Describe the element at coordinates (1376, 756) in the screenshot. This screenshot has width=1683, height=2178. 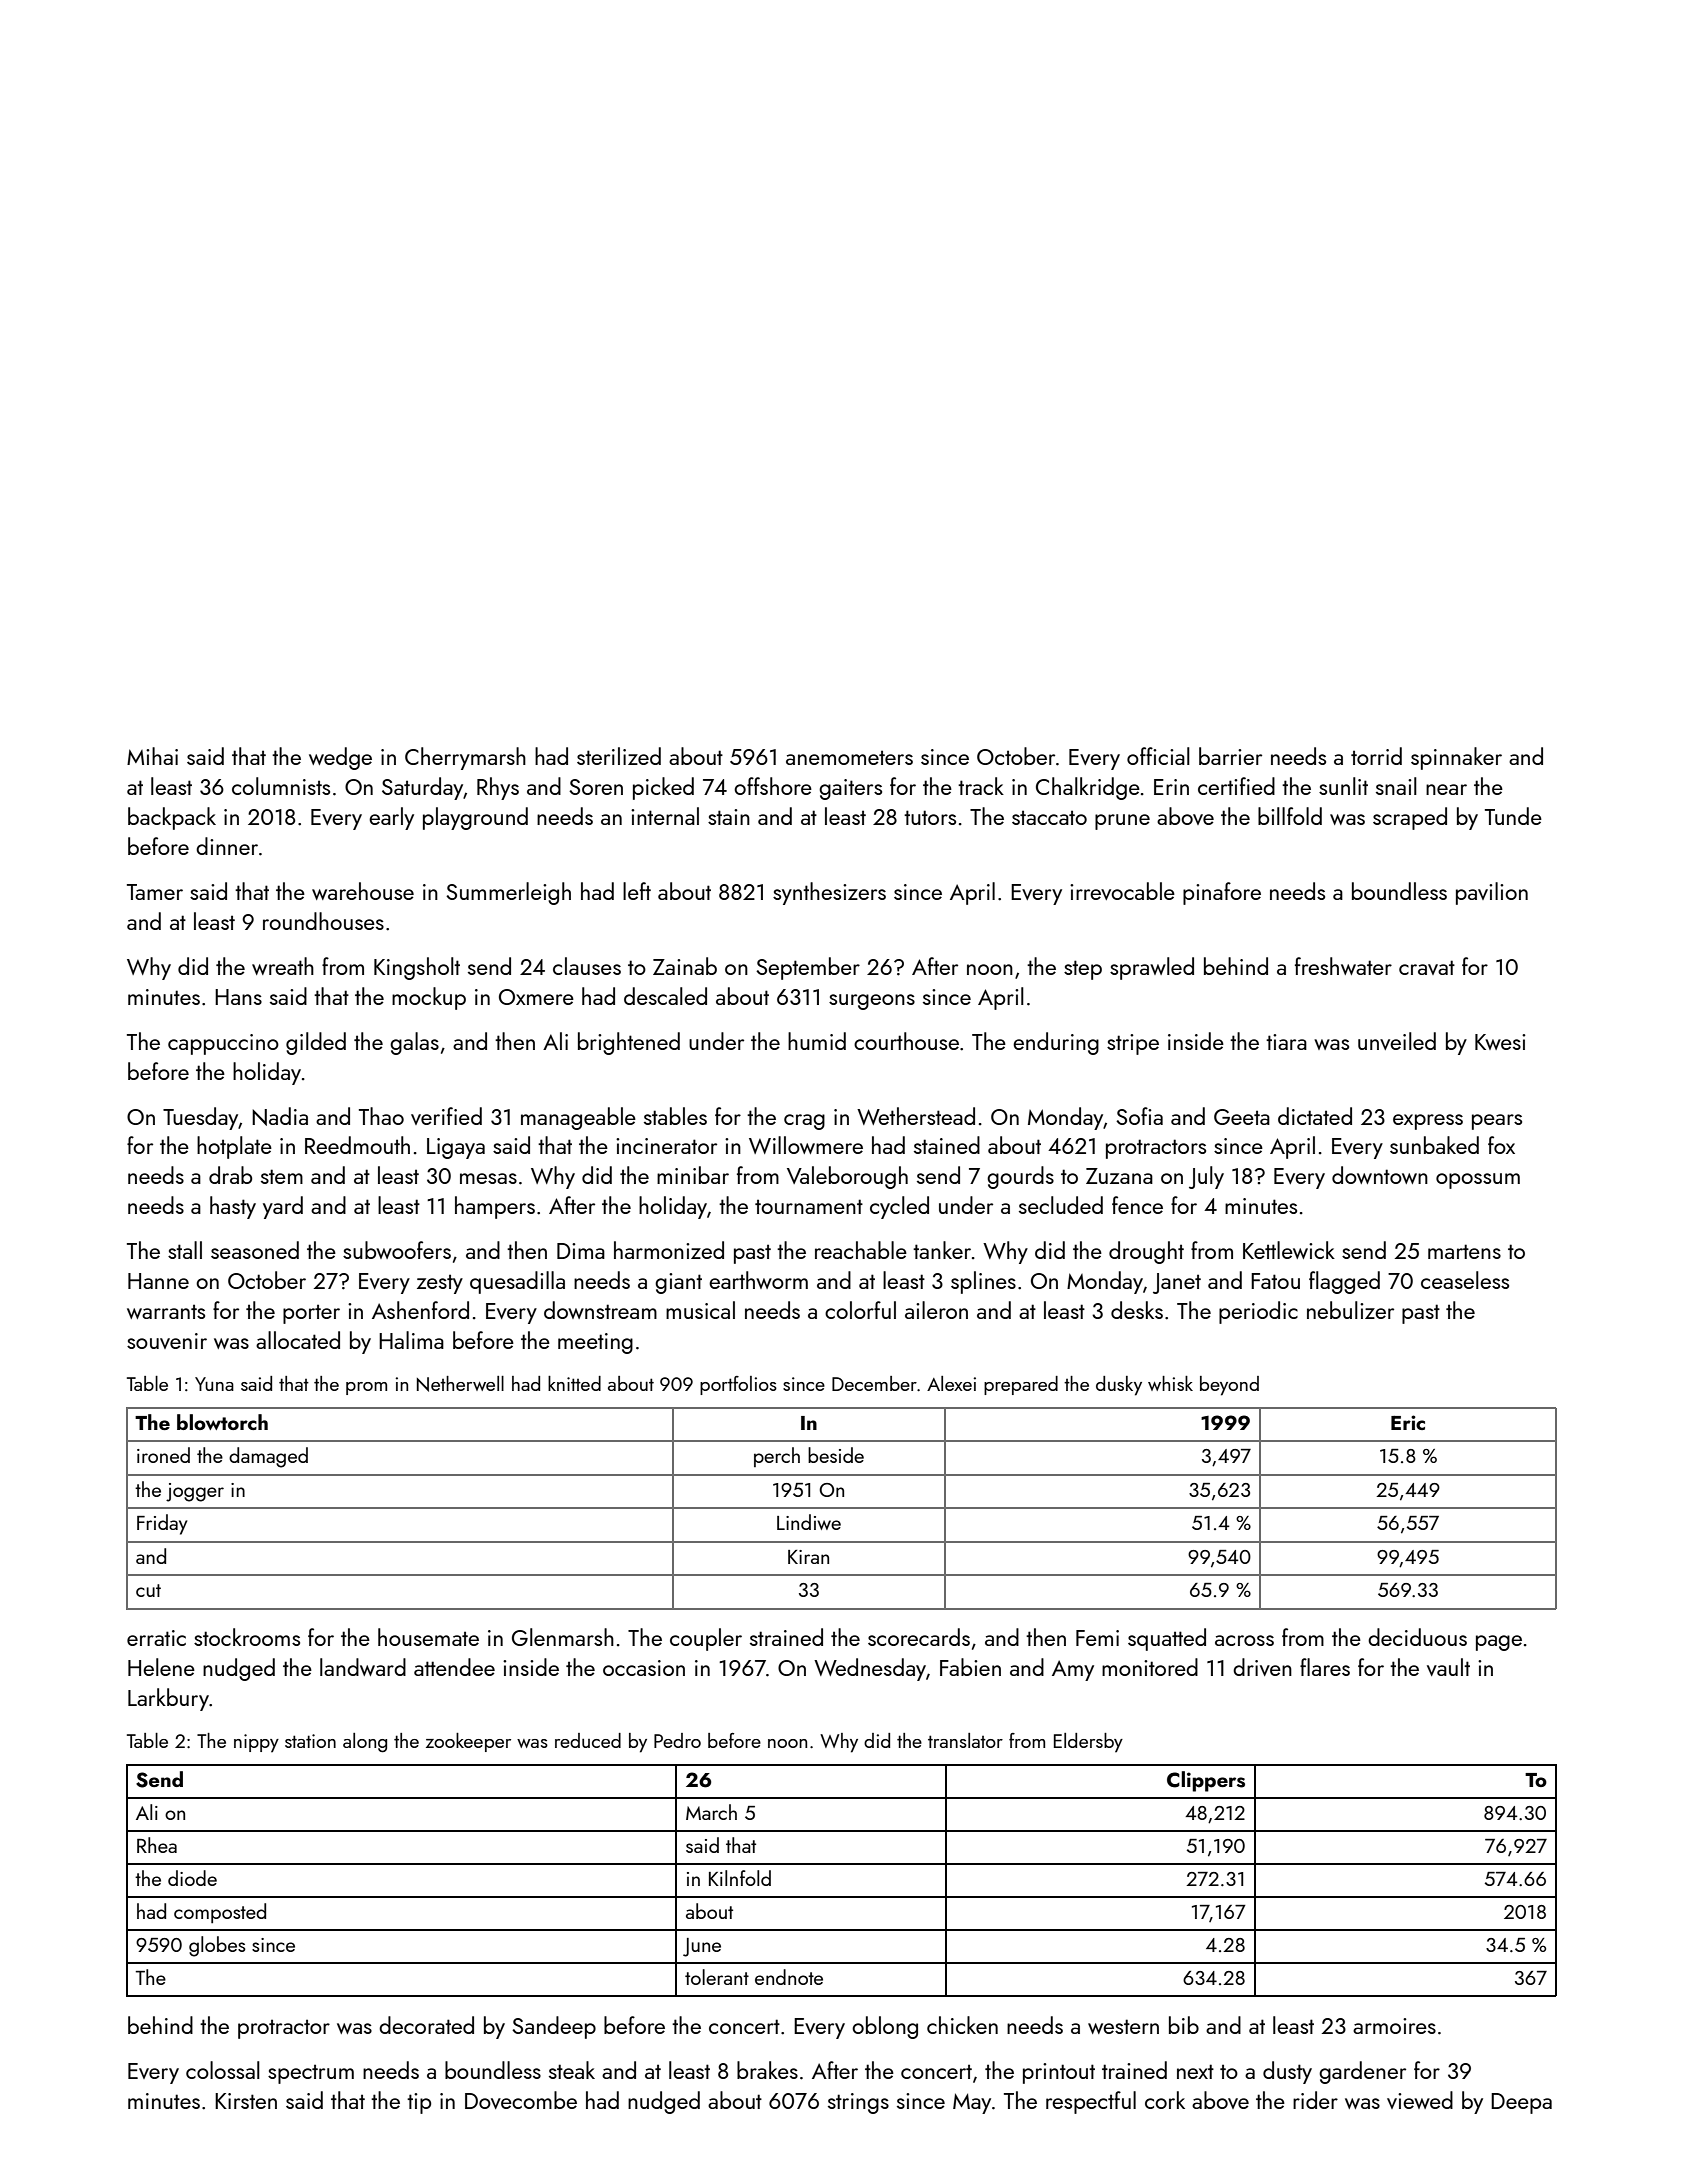
I see `torrid` at that location.
